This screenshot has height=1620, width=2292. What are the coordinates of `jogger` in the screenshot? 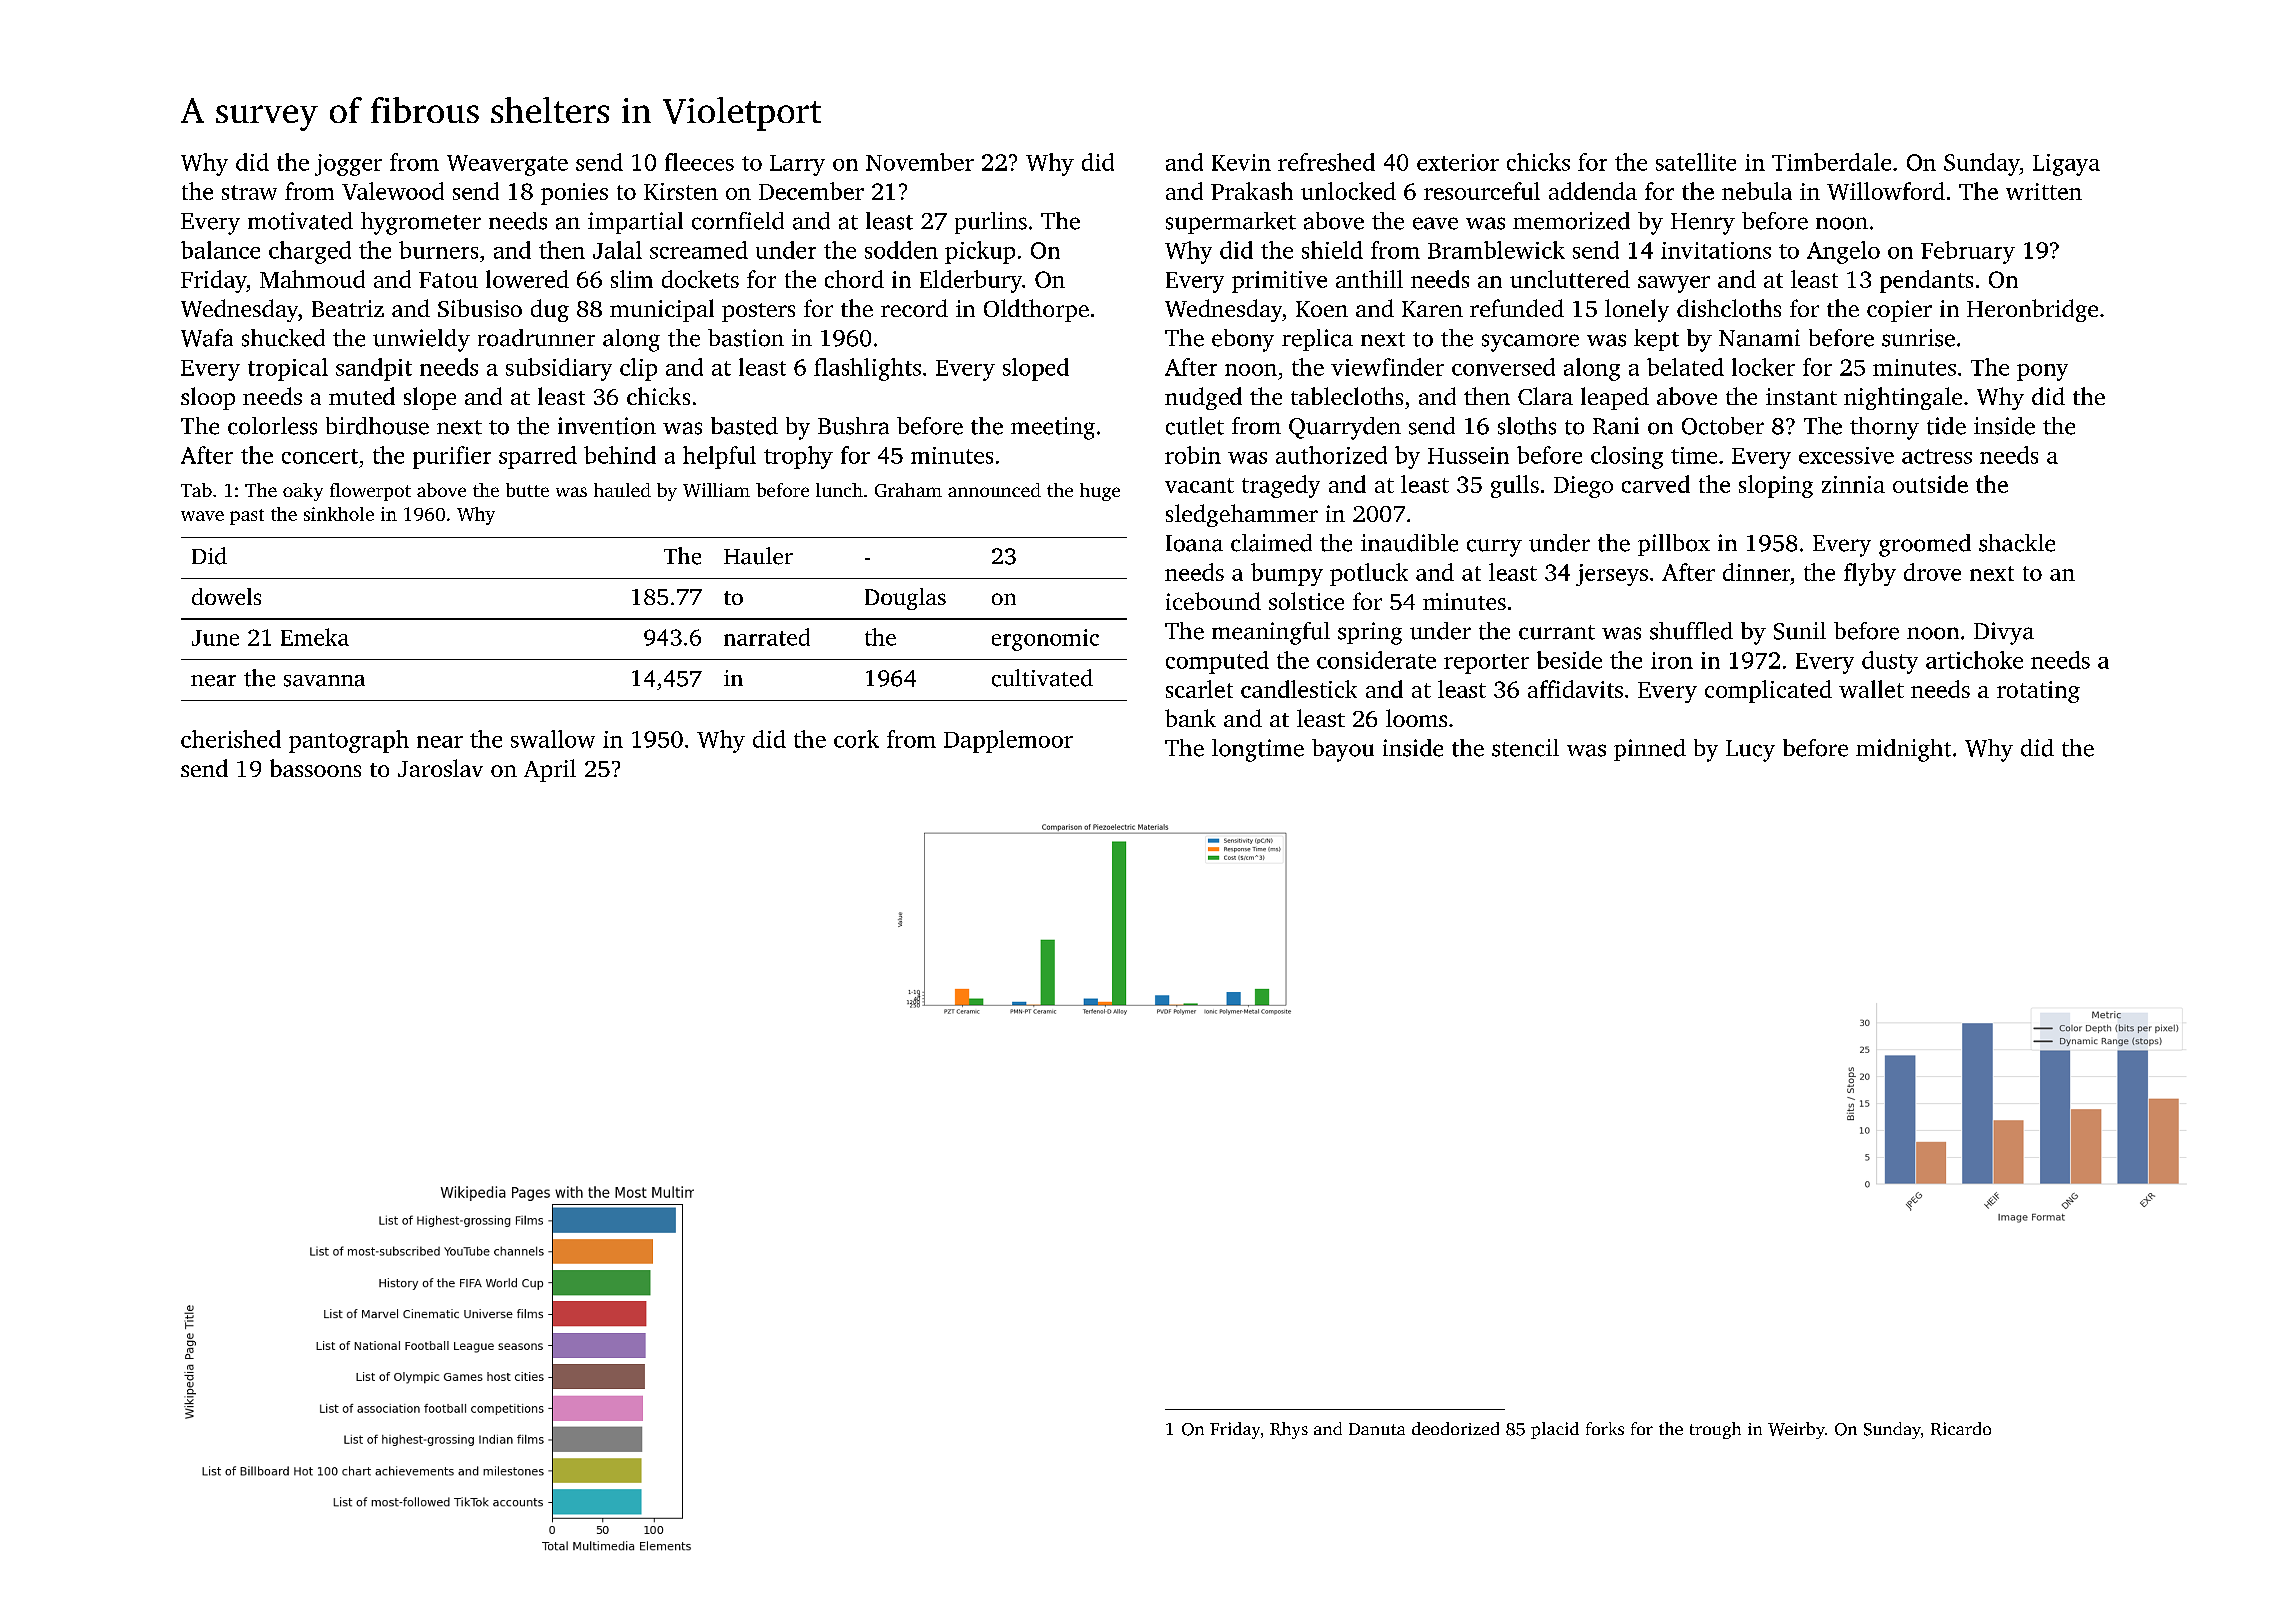 It's located at (348, 165).
